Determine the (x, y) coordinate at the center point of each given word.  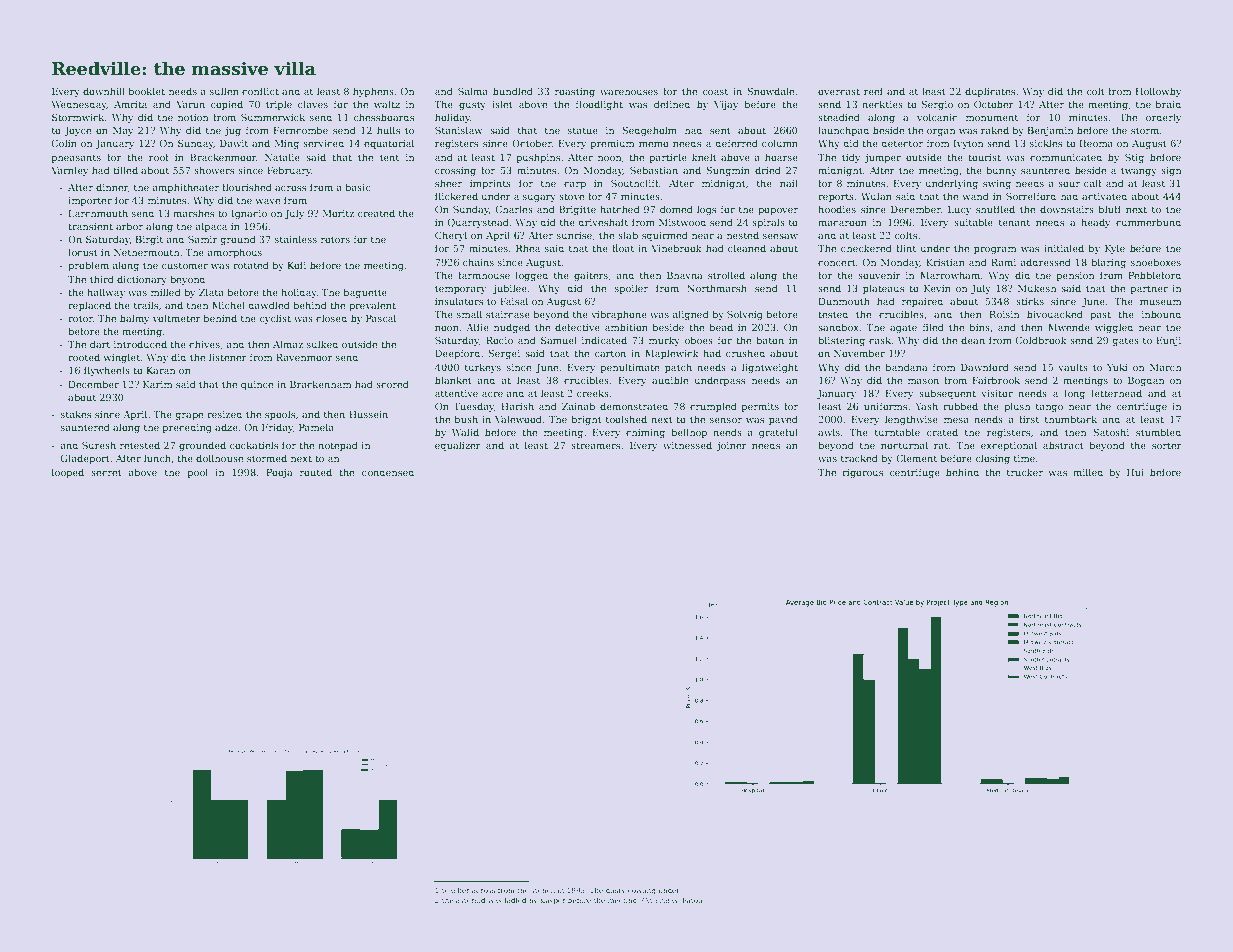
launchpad (843, 131)
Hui (1135, 472)
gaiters (591, 276)
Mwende (1069, 327)
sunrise (574, 235)
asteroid (470, 900)
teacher (456, 890)
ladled (515, 900)
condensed (388, 472)
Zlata (211, 292)
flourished (247, 187)
